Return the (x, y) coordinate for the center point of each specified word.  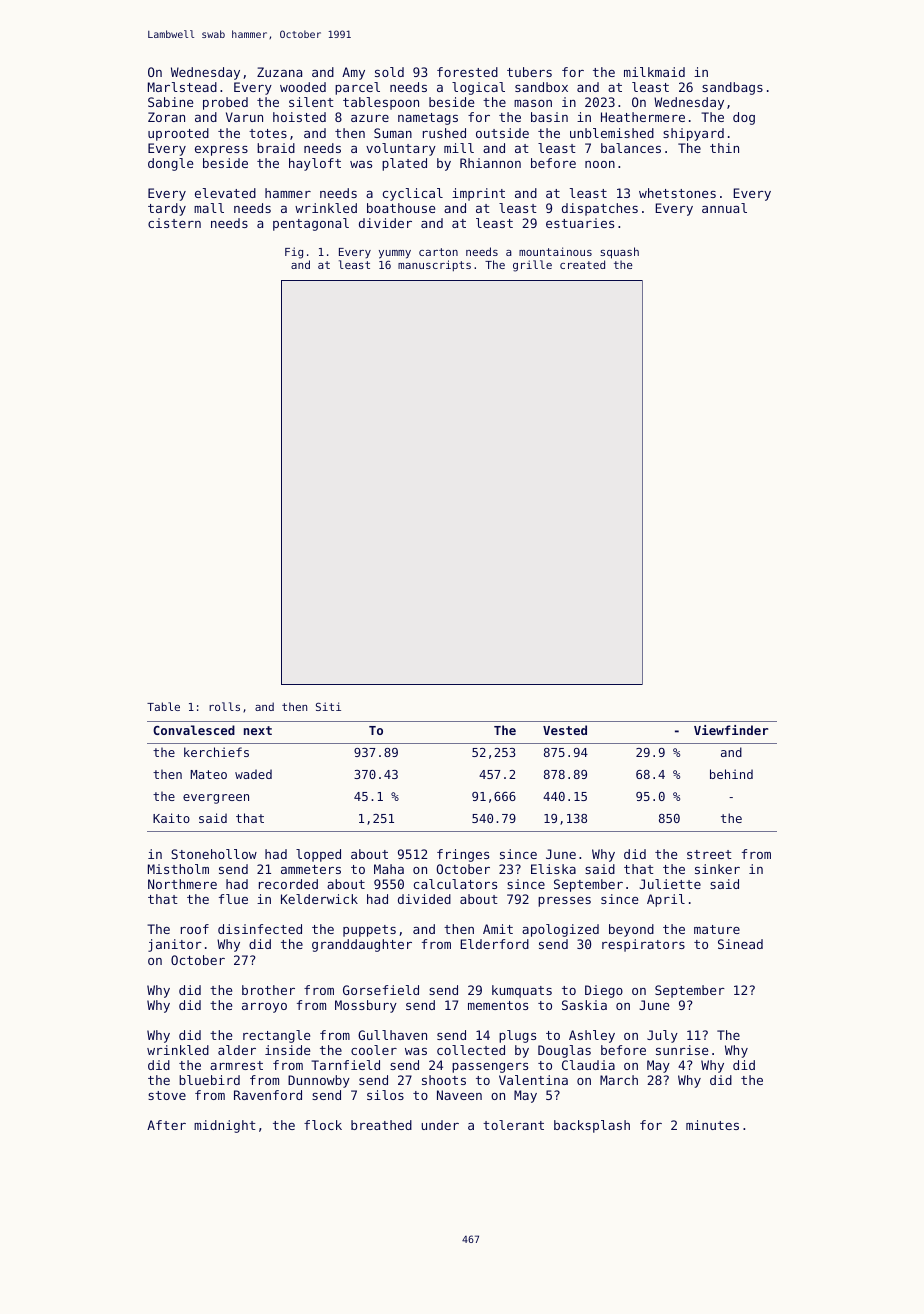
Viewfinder (731, 730)
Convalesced (194, 730)
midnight (225, 1126)
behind (731, 774)
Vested (565, 730)
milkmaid (654, 72)
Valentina (533, 1080)
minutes (712, 1125)
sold (389, 72)
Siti (328, 706)
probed (225, 103)
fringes (463, 855)
